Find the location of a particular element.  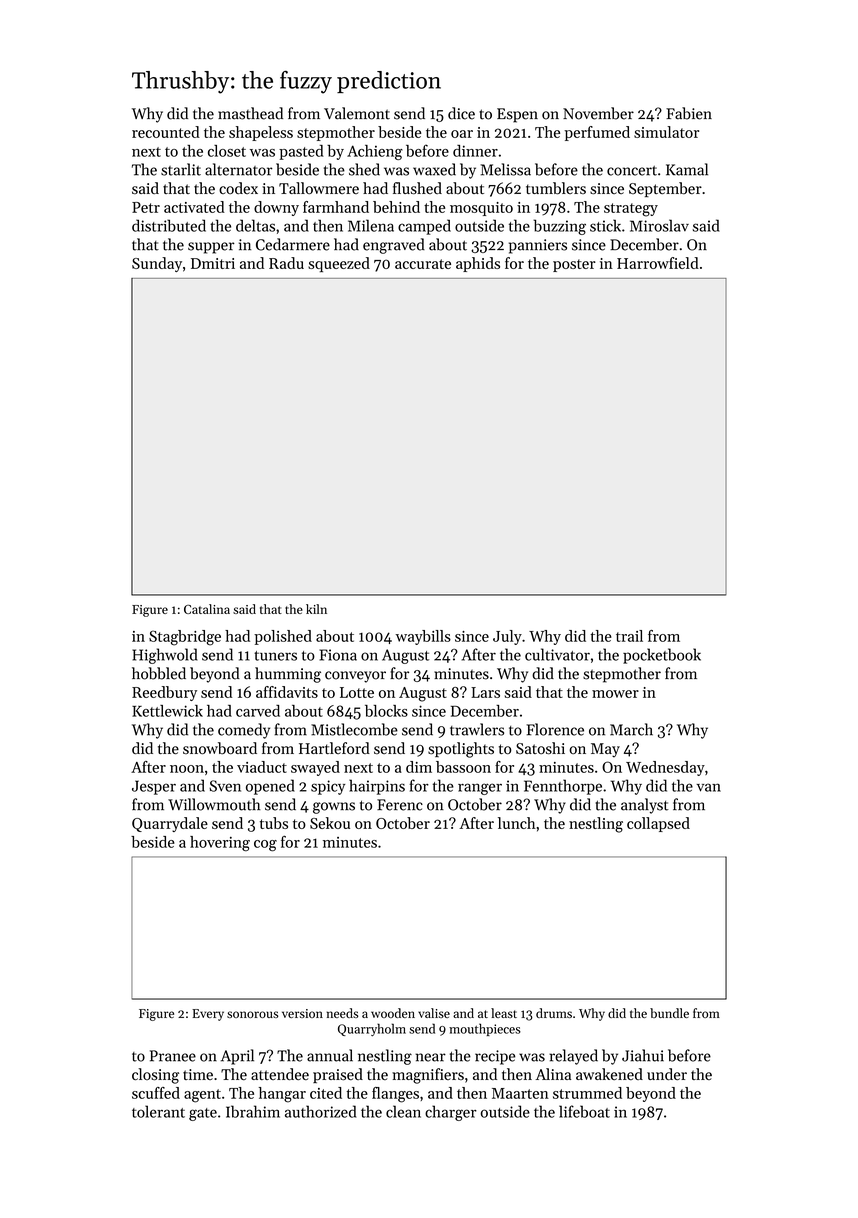

pocketbook is located at coordinates (662, 656).
